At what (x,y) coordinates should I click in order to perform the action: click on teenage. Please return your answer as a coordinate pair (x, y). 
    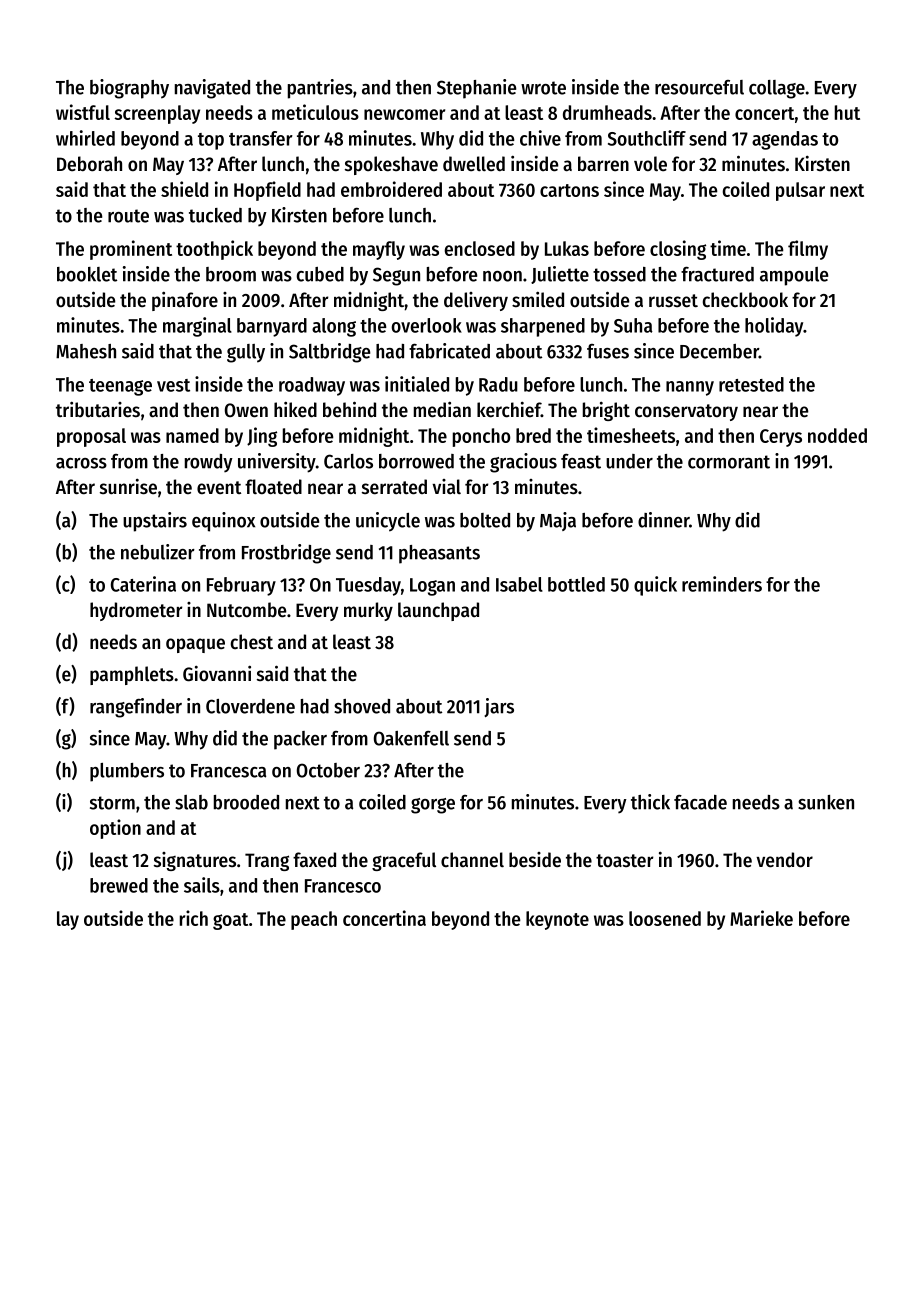
    Looking at the image, I should click on (120, 387).
